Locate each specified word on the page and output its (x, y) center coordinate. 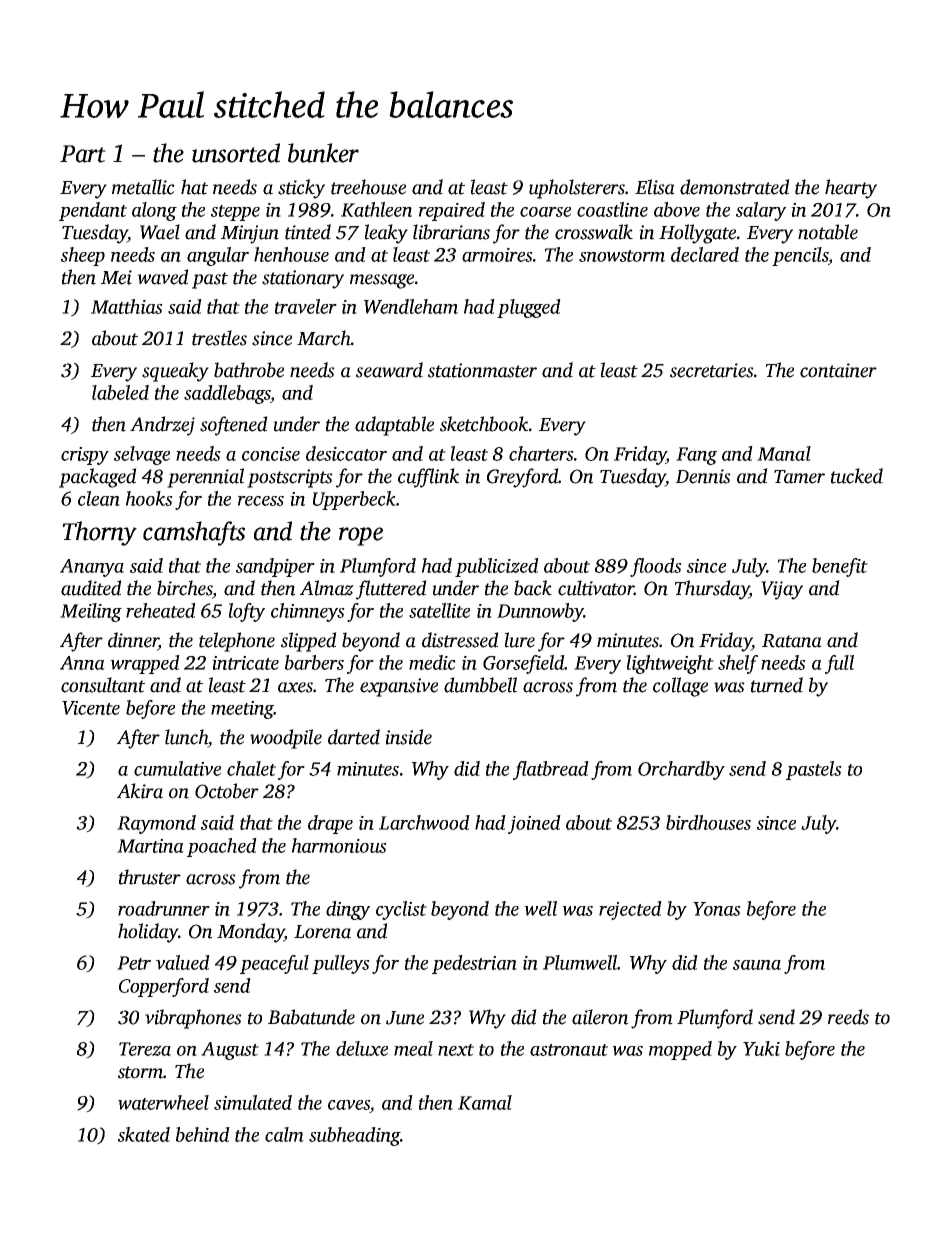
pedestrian (474, 964)
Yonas (717, 909)
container (838, 370)
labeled (120, 392)
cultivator (596, 588)
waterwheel (163, 1102)
